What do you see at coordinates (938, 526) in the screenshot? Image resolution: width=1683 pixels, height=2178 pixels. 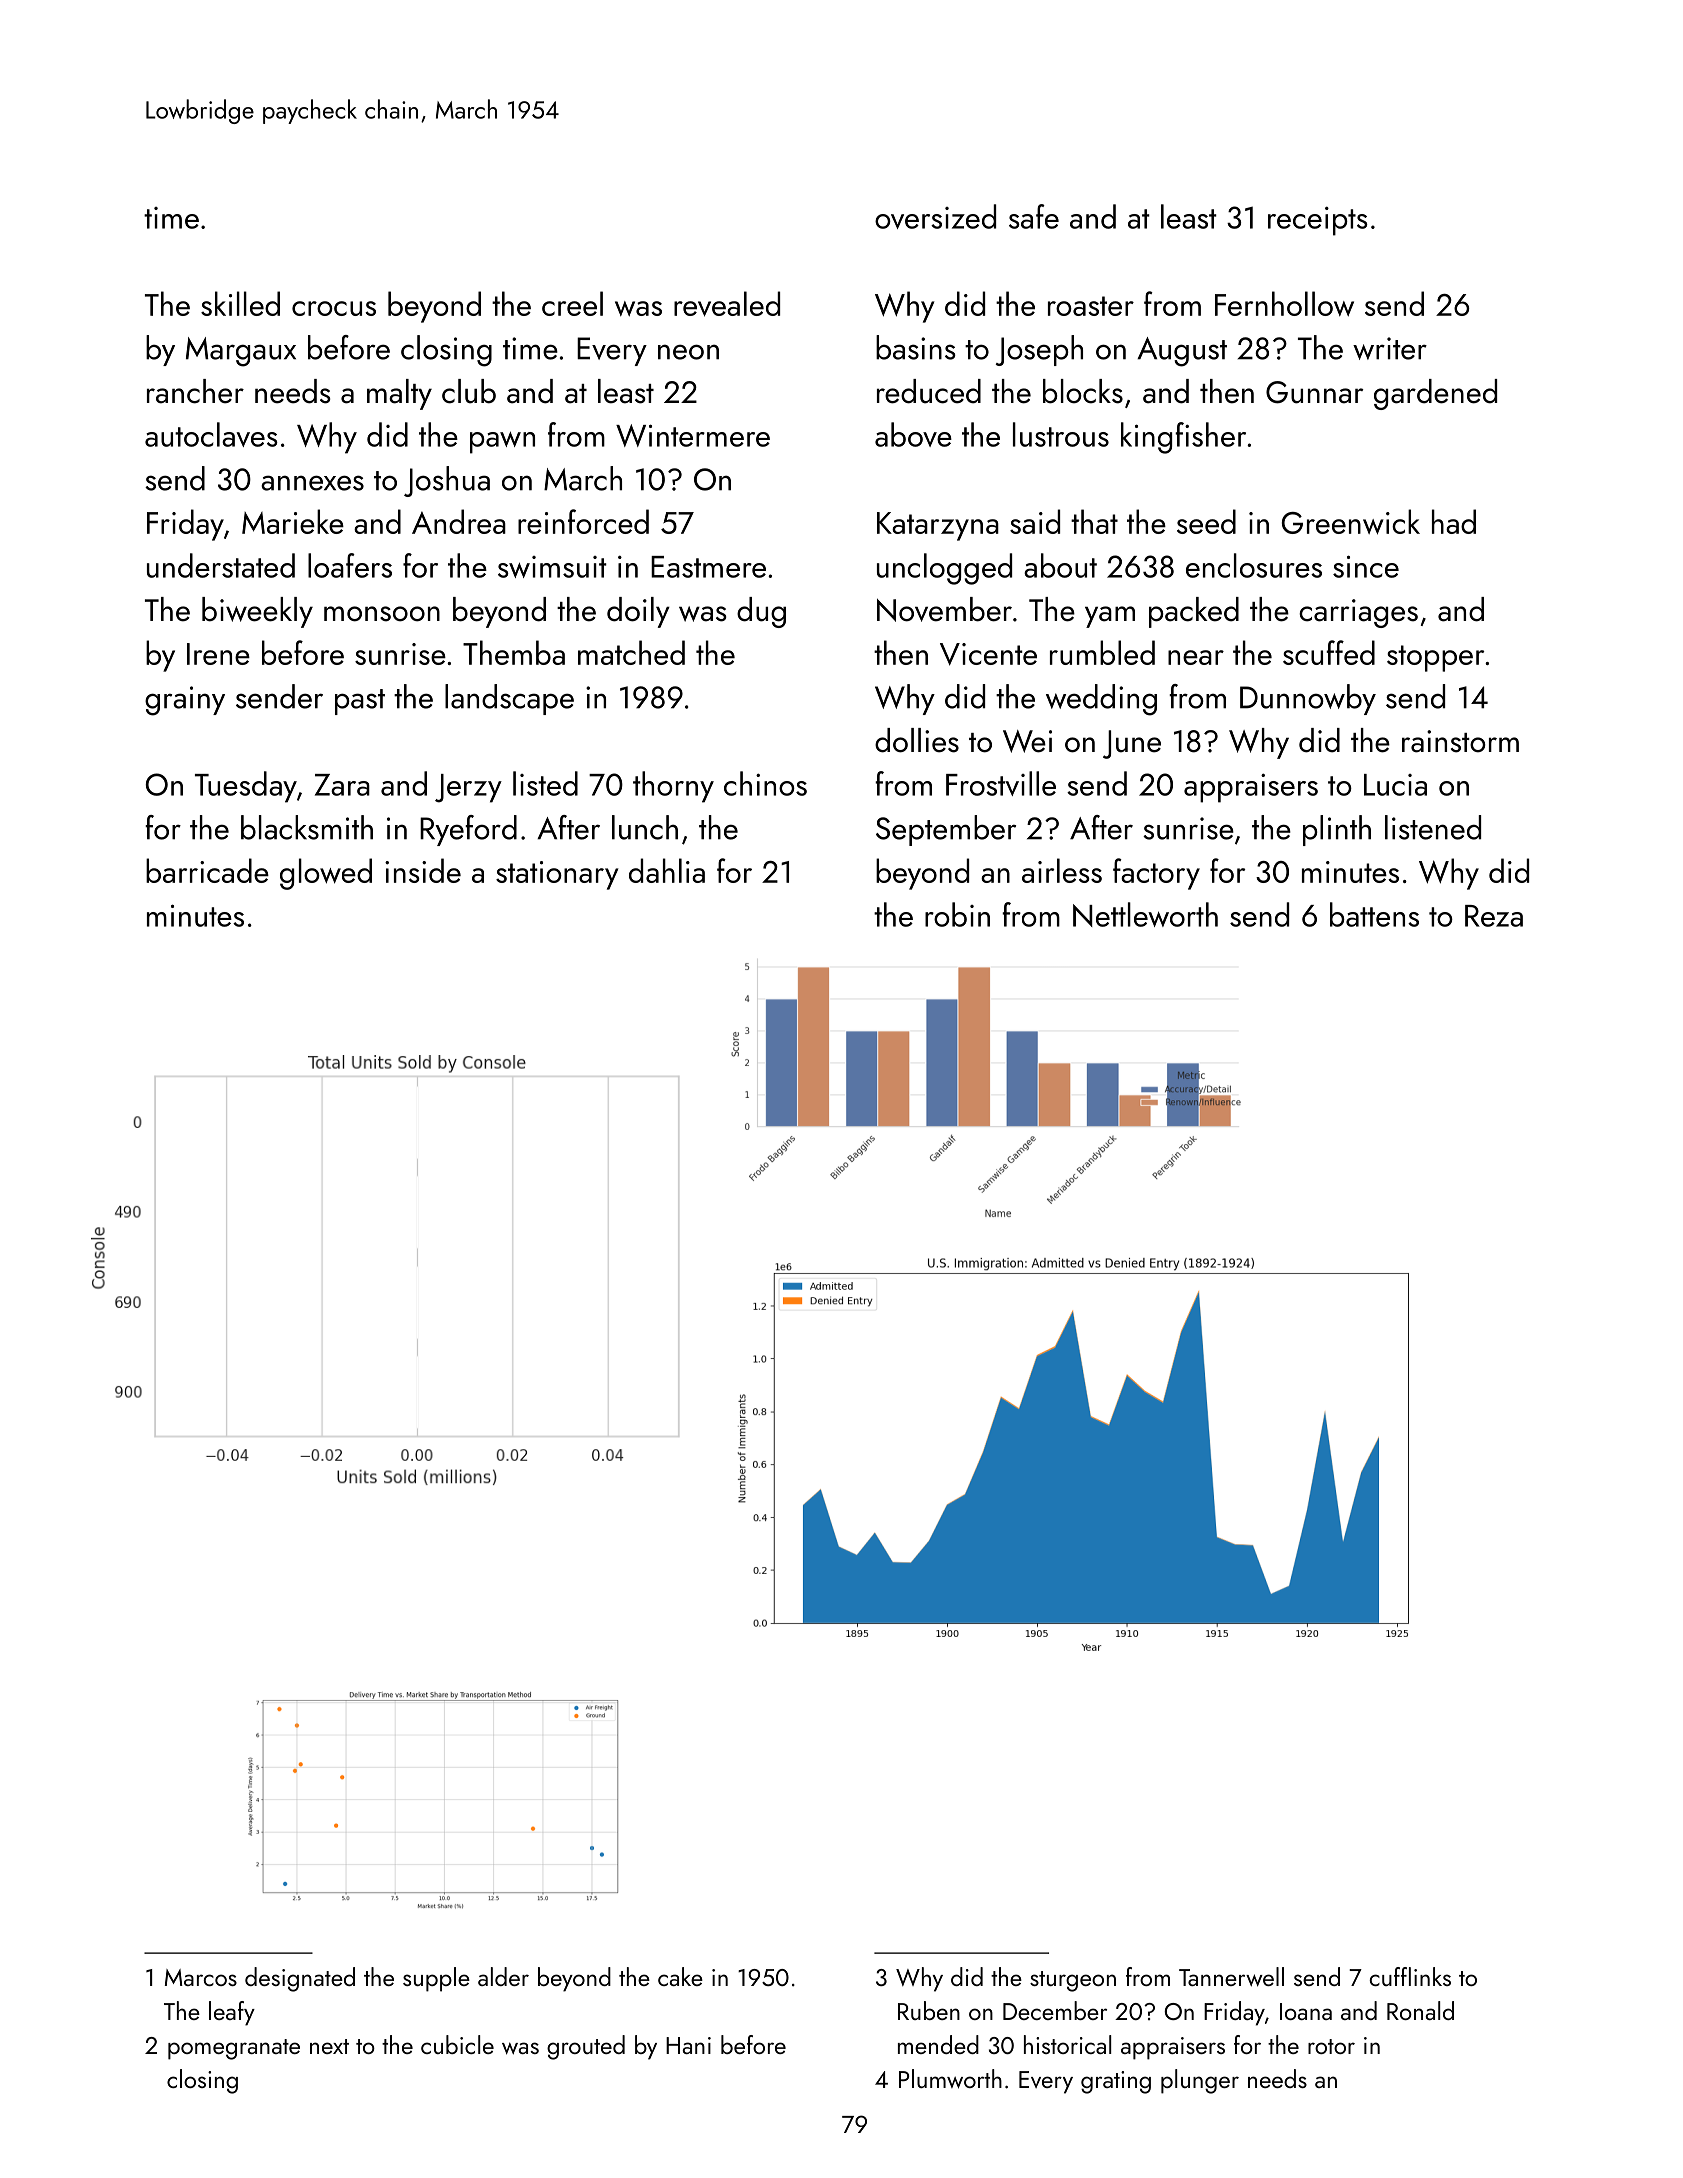 I see `Katarzyna` at bounding box center [938, 526].
